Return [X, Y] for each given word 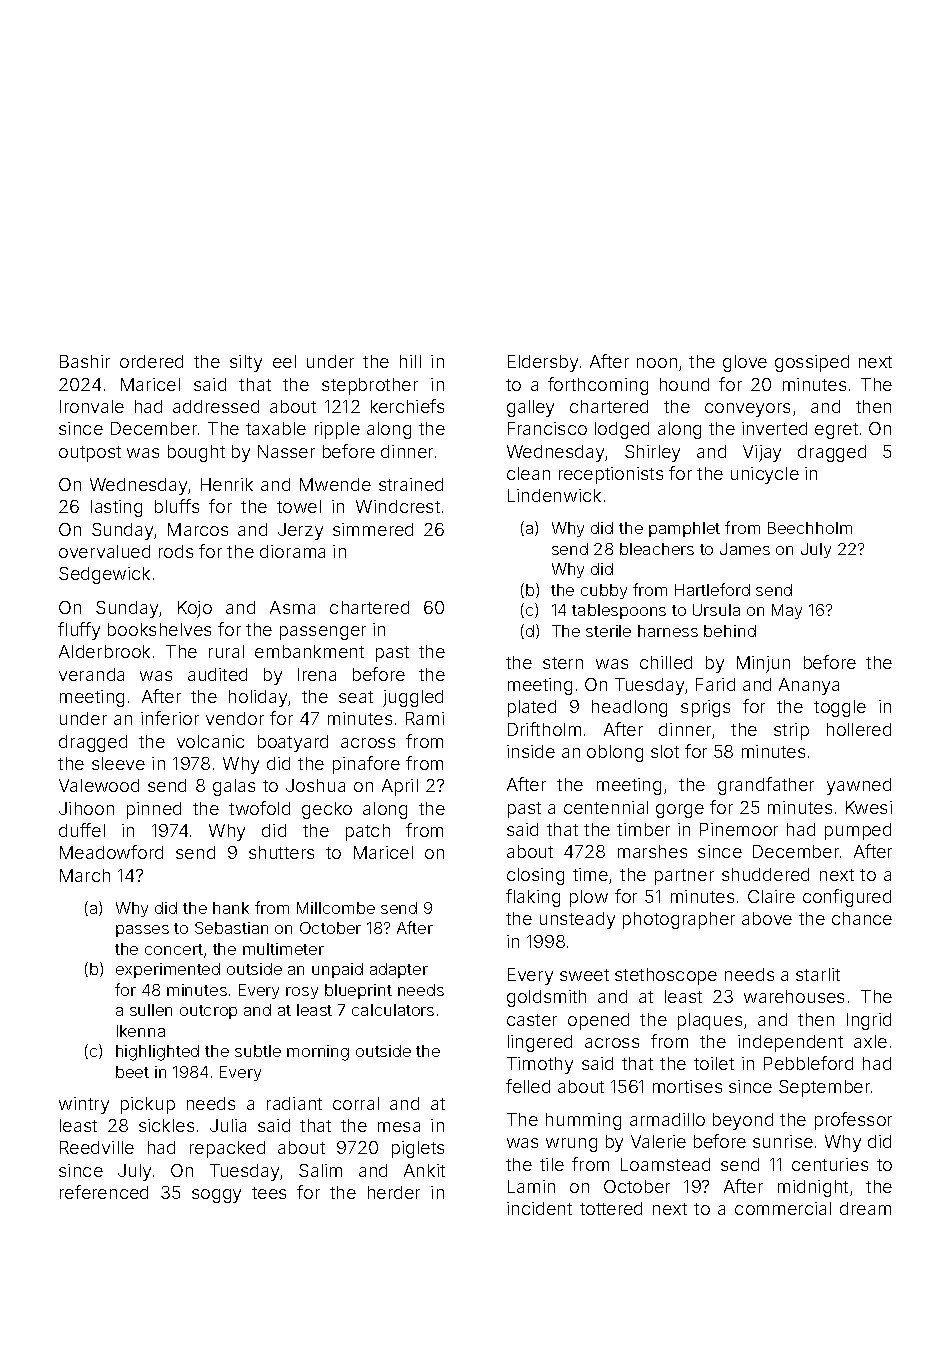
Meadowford [111, 852]
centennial [606, 807]
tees [269, 1193]
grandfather [766, 786]
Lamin [531, 1186]
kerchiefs [407, 406]
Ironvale [92, 406]
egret [836, 431]
